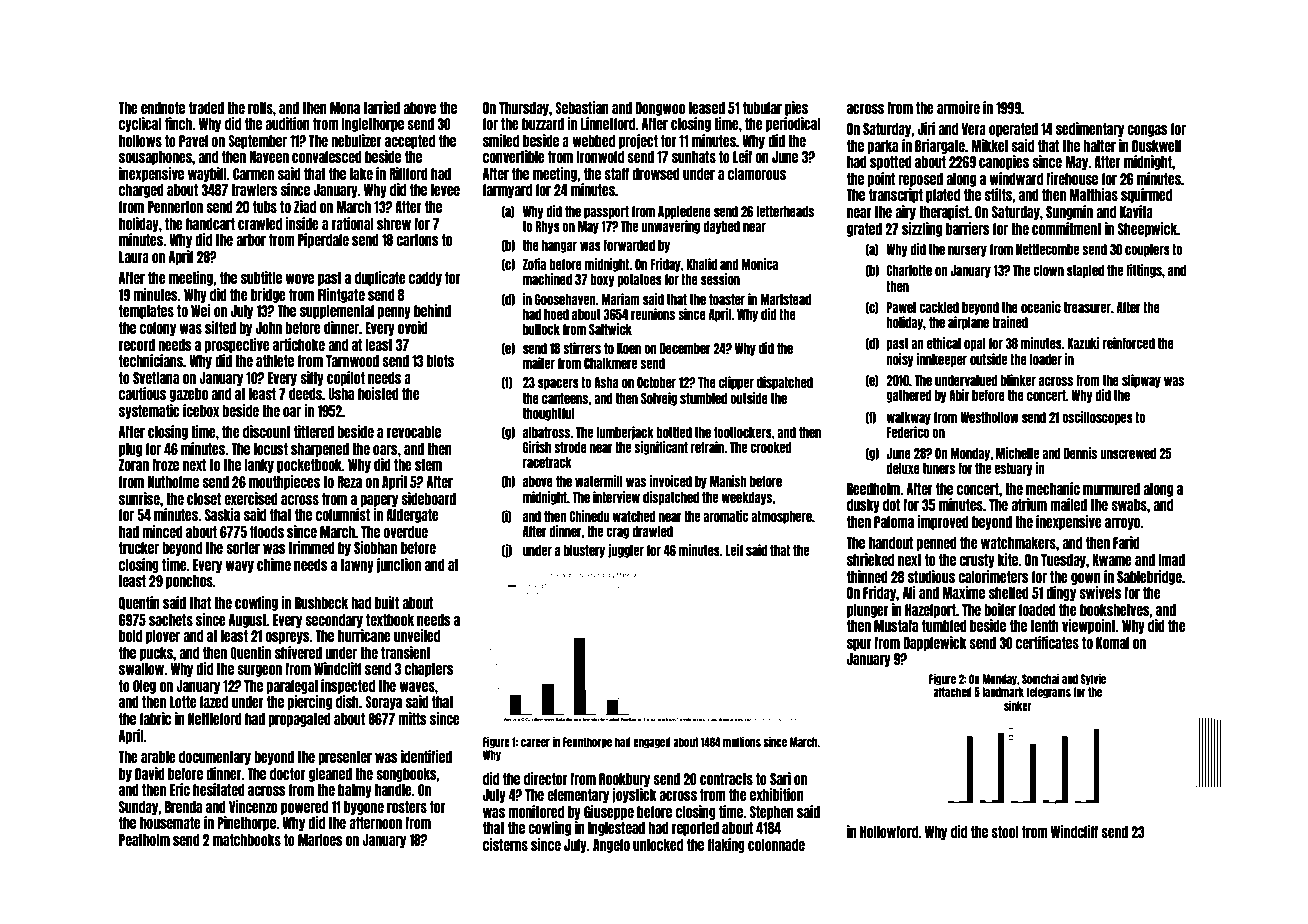 The height and width of the screenshot is (924, 1308). Describe the element at coordinates (868, 611) in the screenshot. I see `plunger` at that location.
